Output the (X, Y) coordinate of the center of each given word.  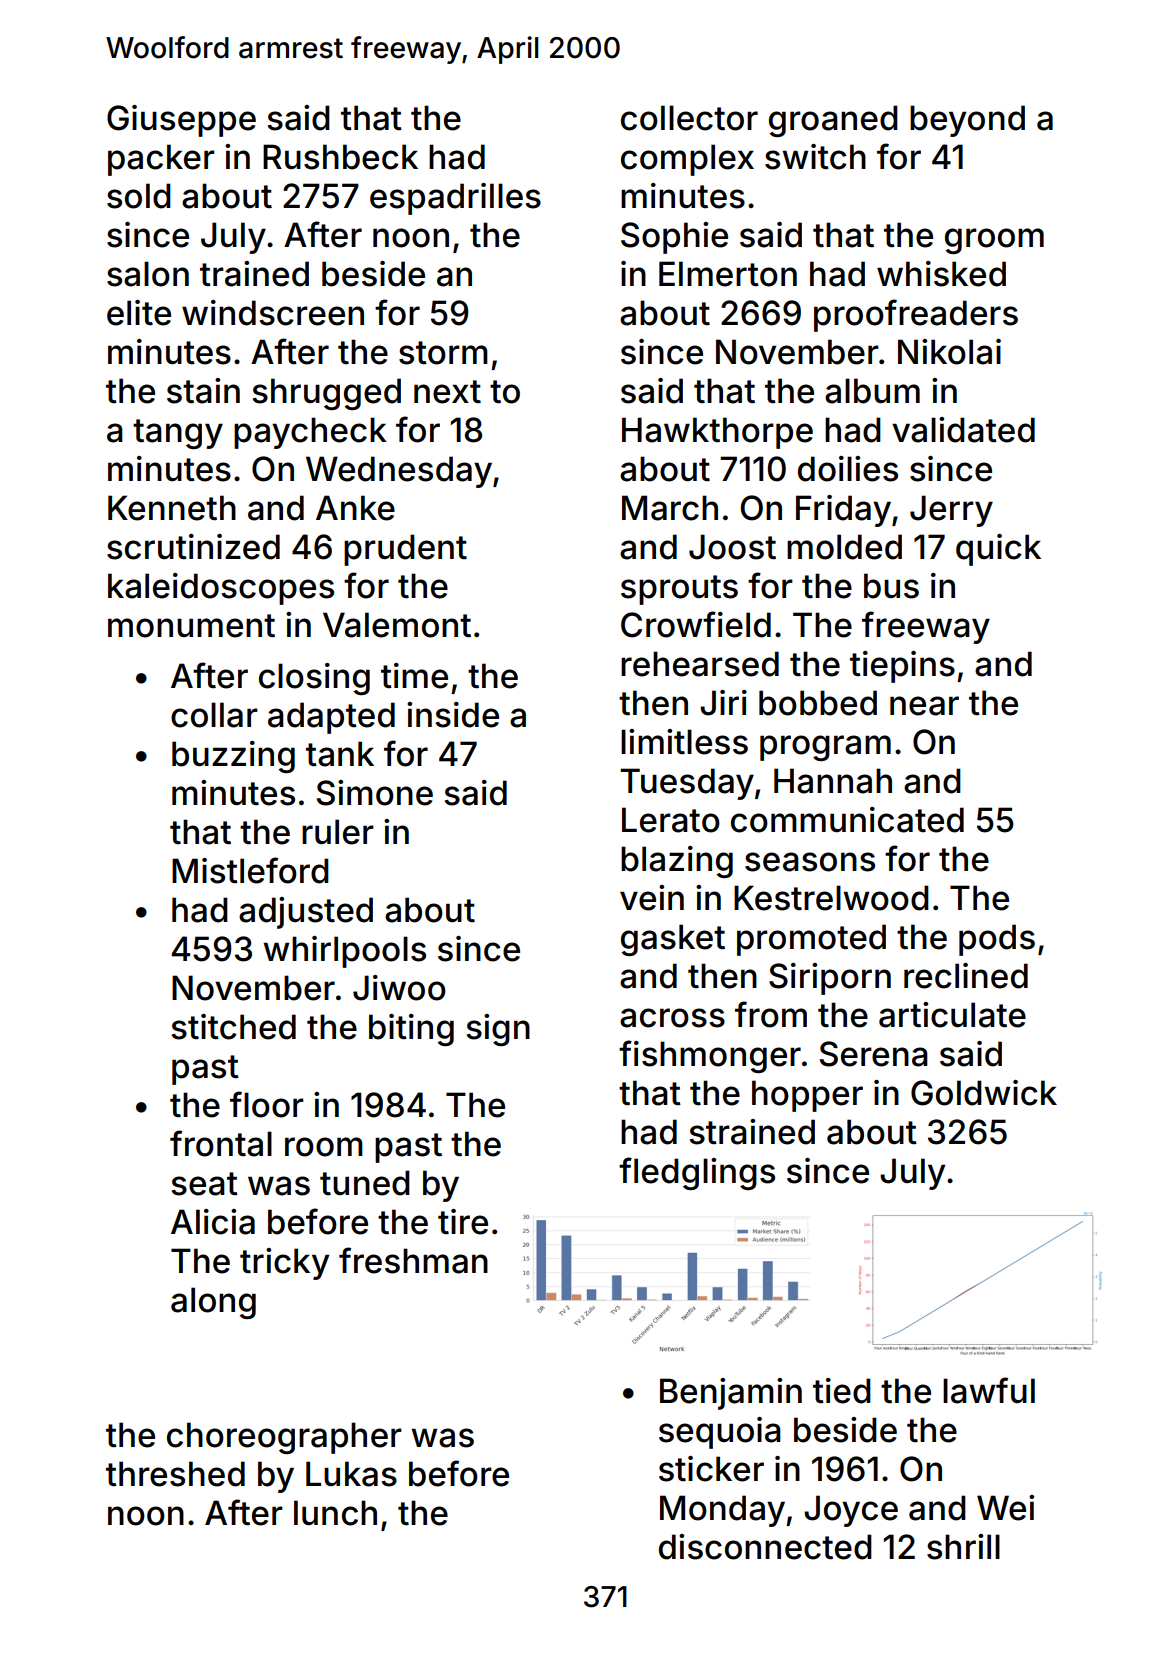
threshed (175, 1474)
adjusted (306, 913)
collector (689, 118)
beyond (967, 121)
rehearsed (700, 664)
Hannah (833, 781)
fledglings (697, 1173)
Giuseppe (181, 121)
